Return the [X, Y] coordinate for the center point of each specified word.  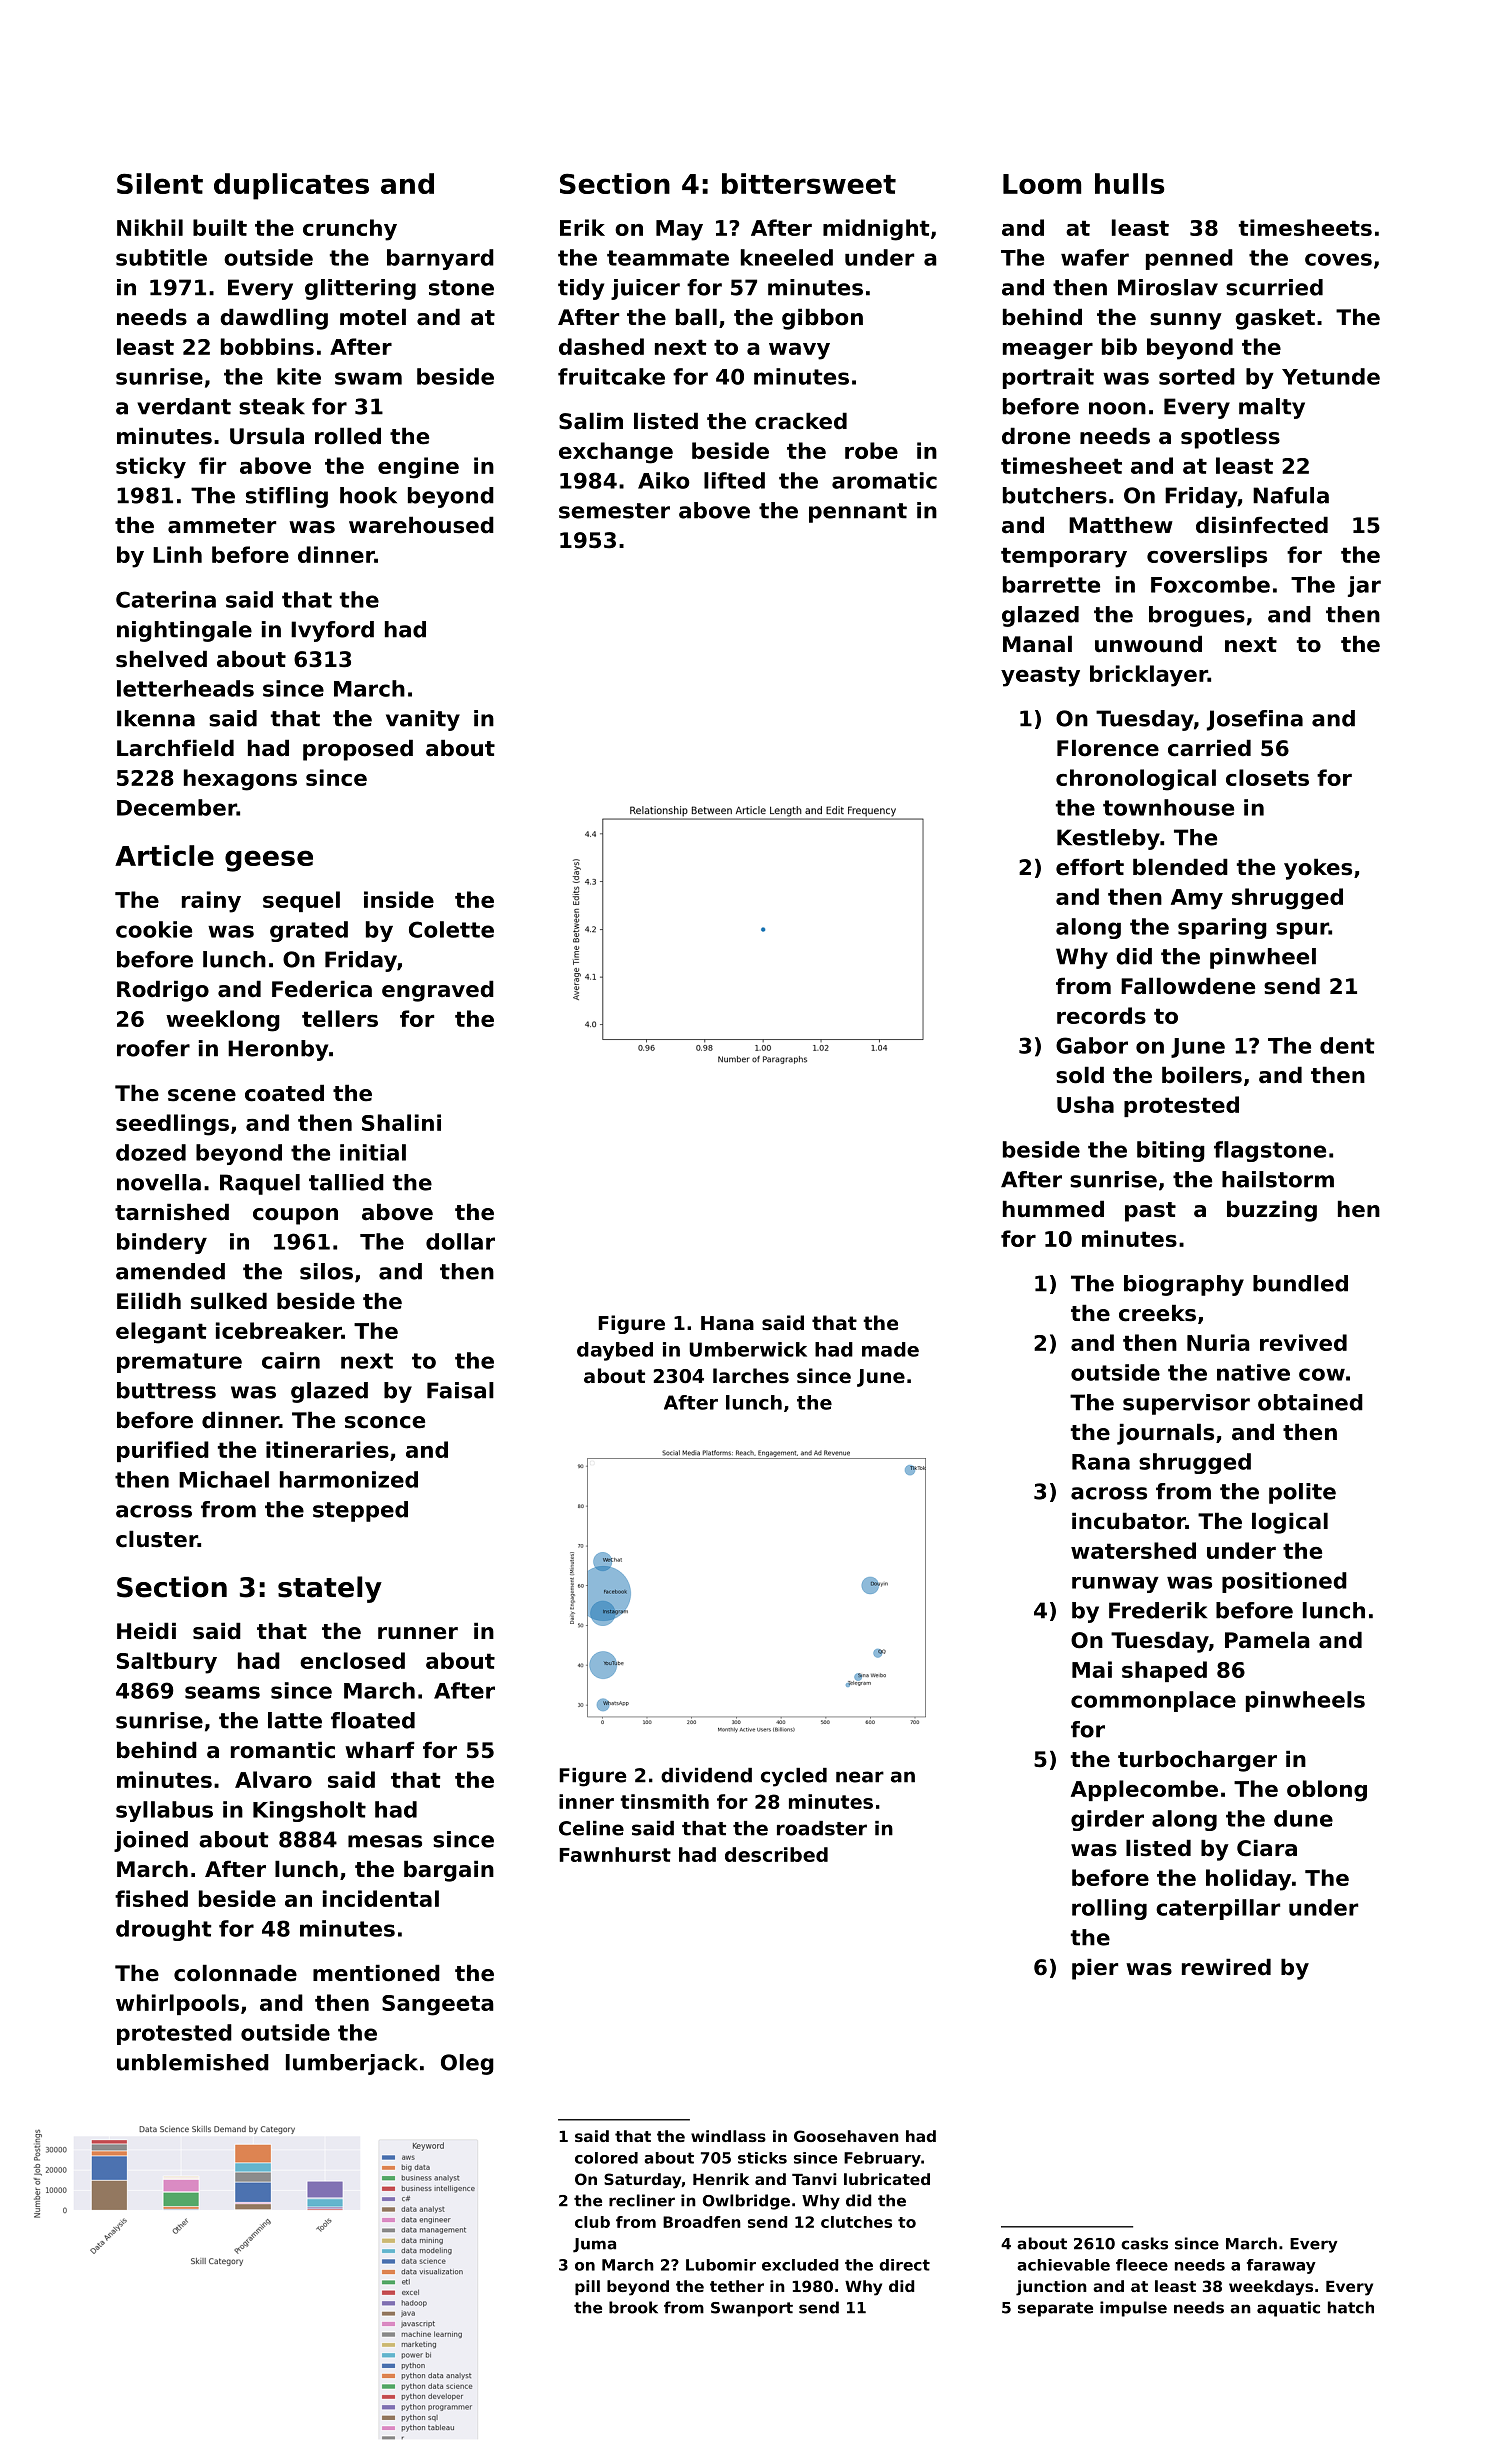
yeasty [1040, 676]
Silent [160, 183]
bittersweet [809, 183]
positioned [1284, 1582]
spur [1302, 930]
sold [1080, 1075]
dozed [151, 1152]
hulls [1130, 183]
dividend [706, 1775]
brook [633, 2307]
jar [1364, 586]
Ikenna [156, 718]
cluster [157, 1539]
